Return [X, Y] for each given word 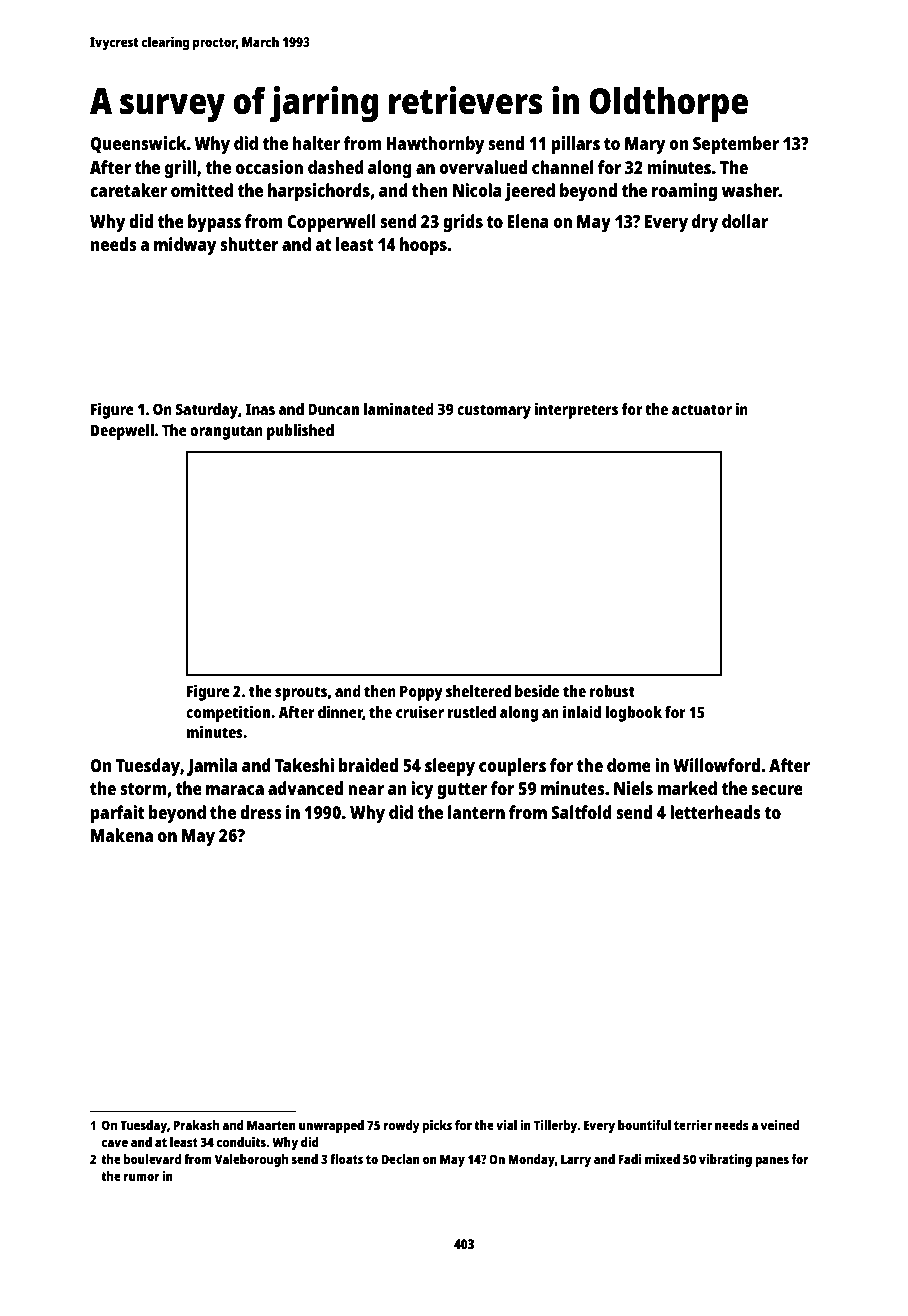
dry [705, 223]
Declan [400, 1159]
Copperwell [331, 223]
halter [316, 143]
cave [114, 1143]
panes [772, 1162]
